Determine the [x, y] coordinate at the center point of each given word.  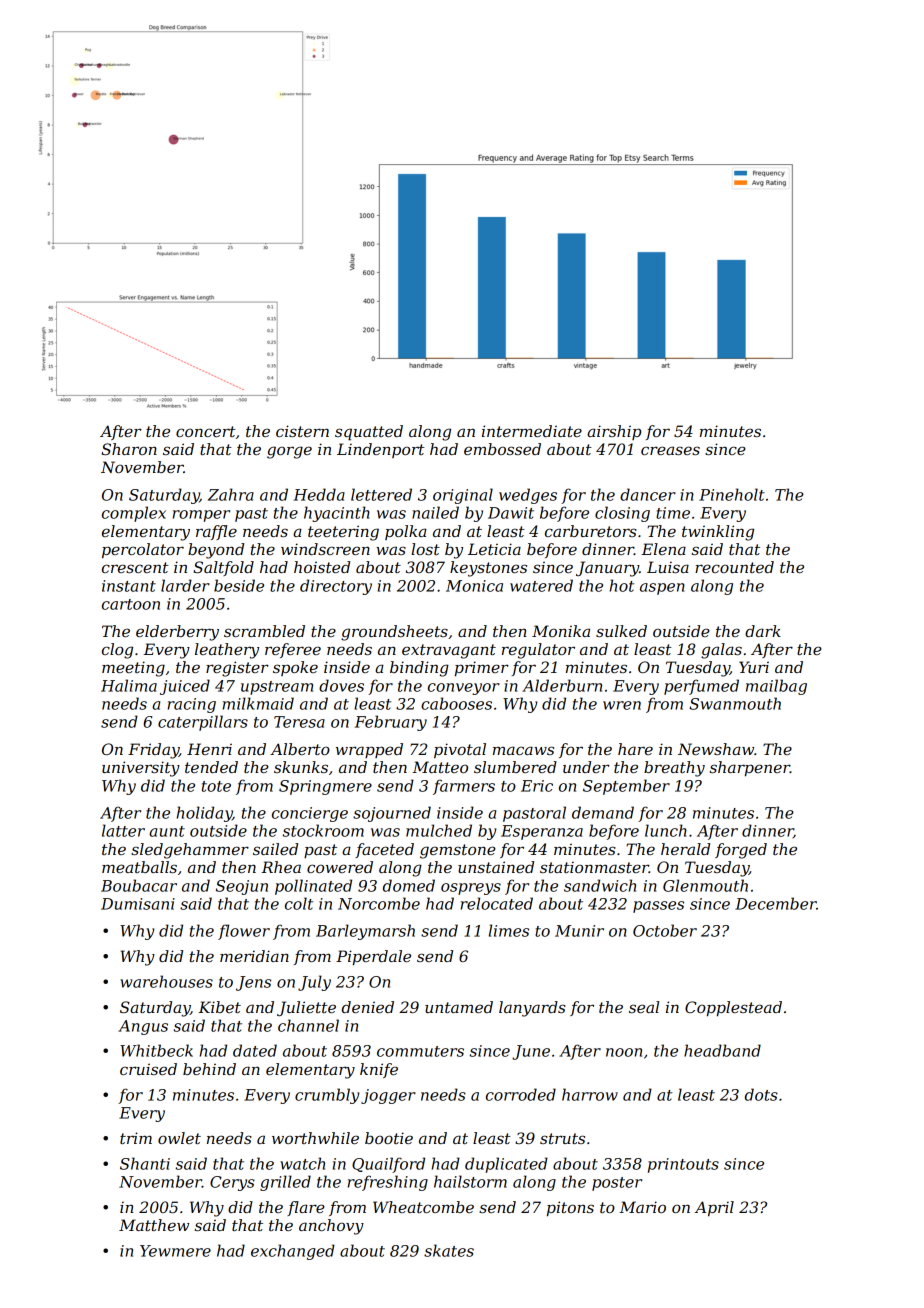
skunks [301, 767]
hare [635, 749]
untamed [459, 1007]
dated [255, 1050]
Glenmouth [705, 885]
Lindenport [381, 450]
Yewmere [175, 1251]
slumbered [515, 767]
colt [299, 903]
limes [509, 930]
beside [239, 585]
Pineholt [732, 494]
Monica [474, 586]
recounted [734, 567]
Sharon [129, 449]
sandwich [600, 885]
